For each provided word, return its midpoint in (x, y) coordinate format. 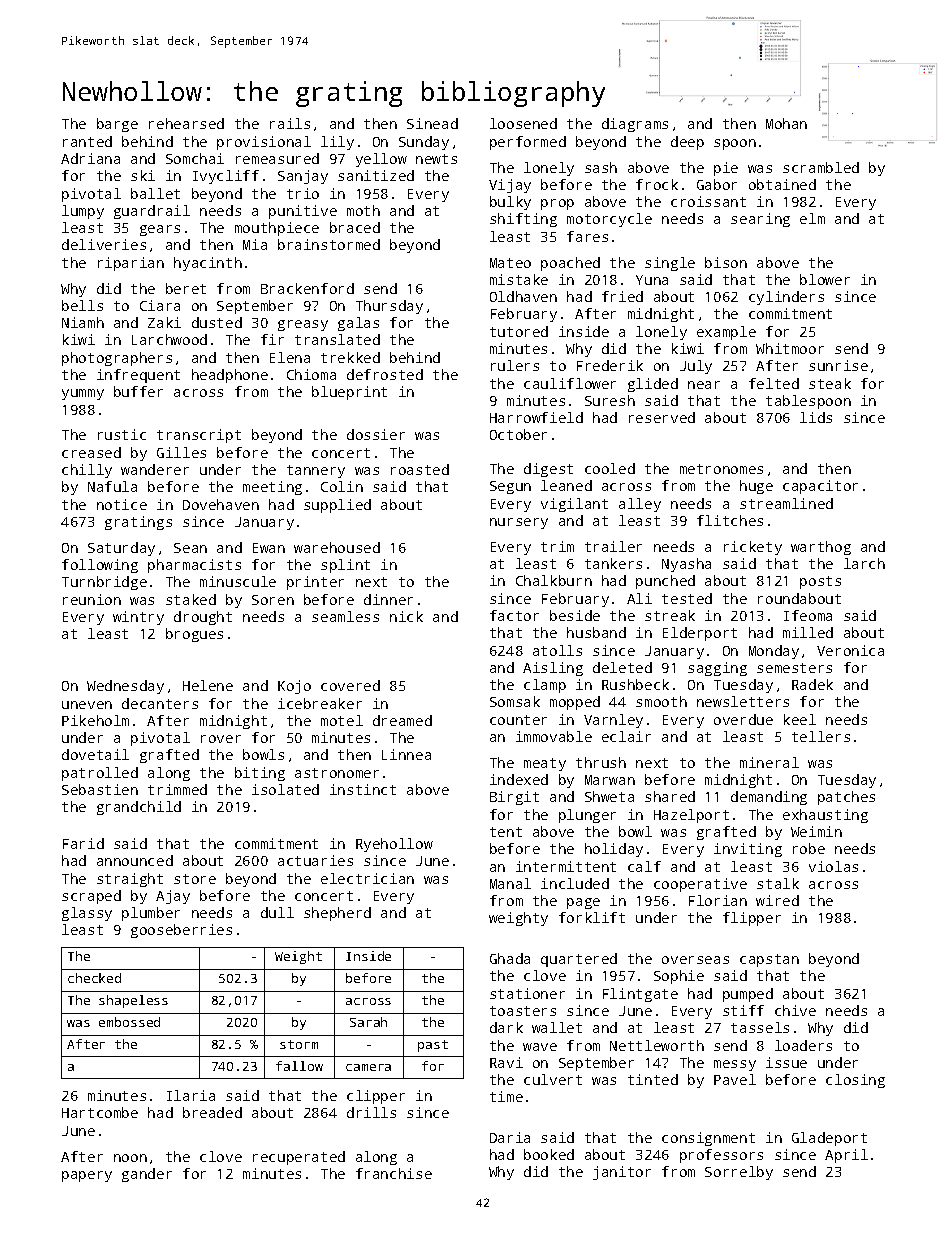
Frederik (610, 365)
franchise (394, 1173)
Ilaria (191, 1095)
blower (825, 279)
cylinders (786, 298)
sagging (717, 669)
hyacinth (208, 264)
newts (436, 159)
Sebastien (100, 789)
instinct (363, 789)
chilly (87, 471)
